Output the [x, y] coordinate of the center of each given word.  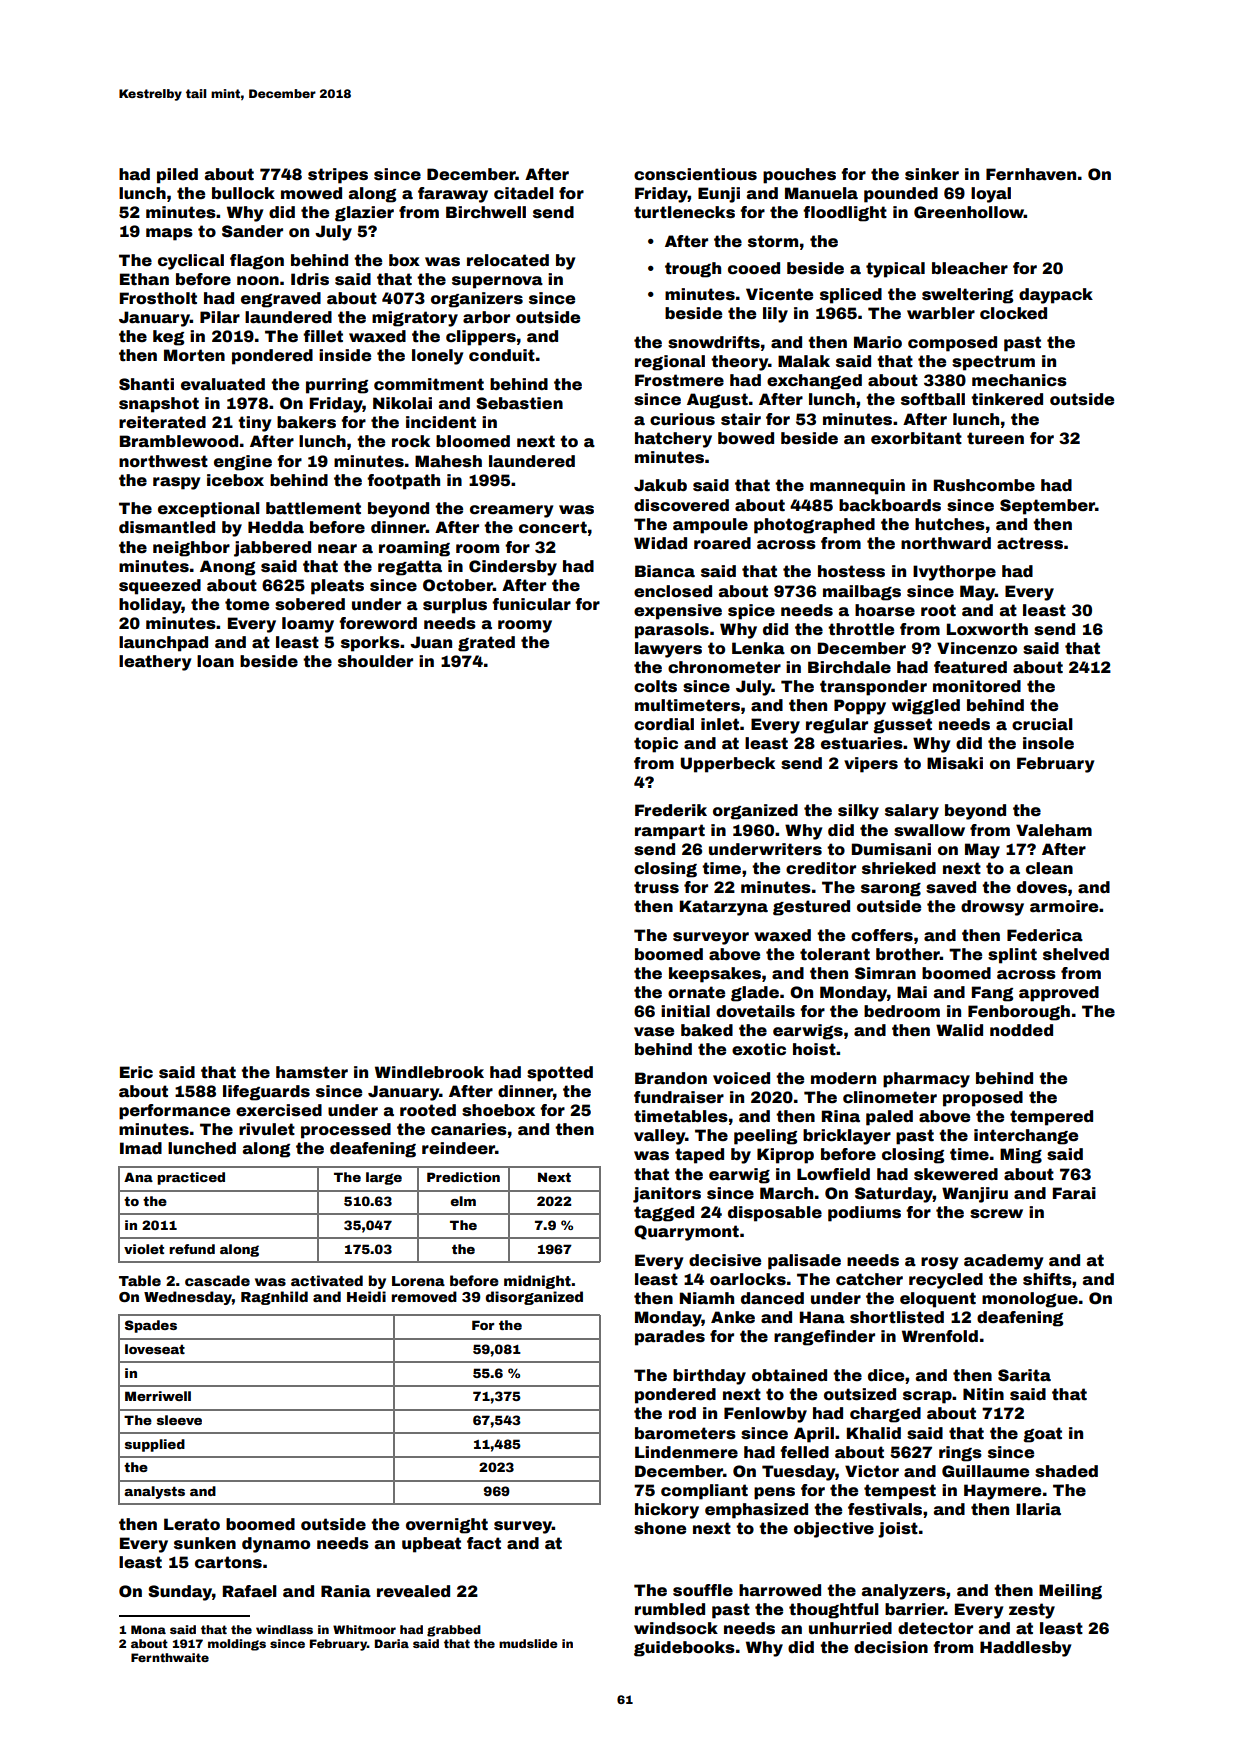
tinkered [1007, 399]
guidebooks [684, 1649]
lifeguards [266, 1093]
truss [656, 887]
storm [773, 241]
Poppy [860, 707]
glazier [364, 214]
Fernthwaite [170, 1657]
